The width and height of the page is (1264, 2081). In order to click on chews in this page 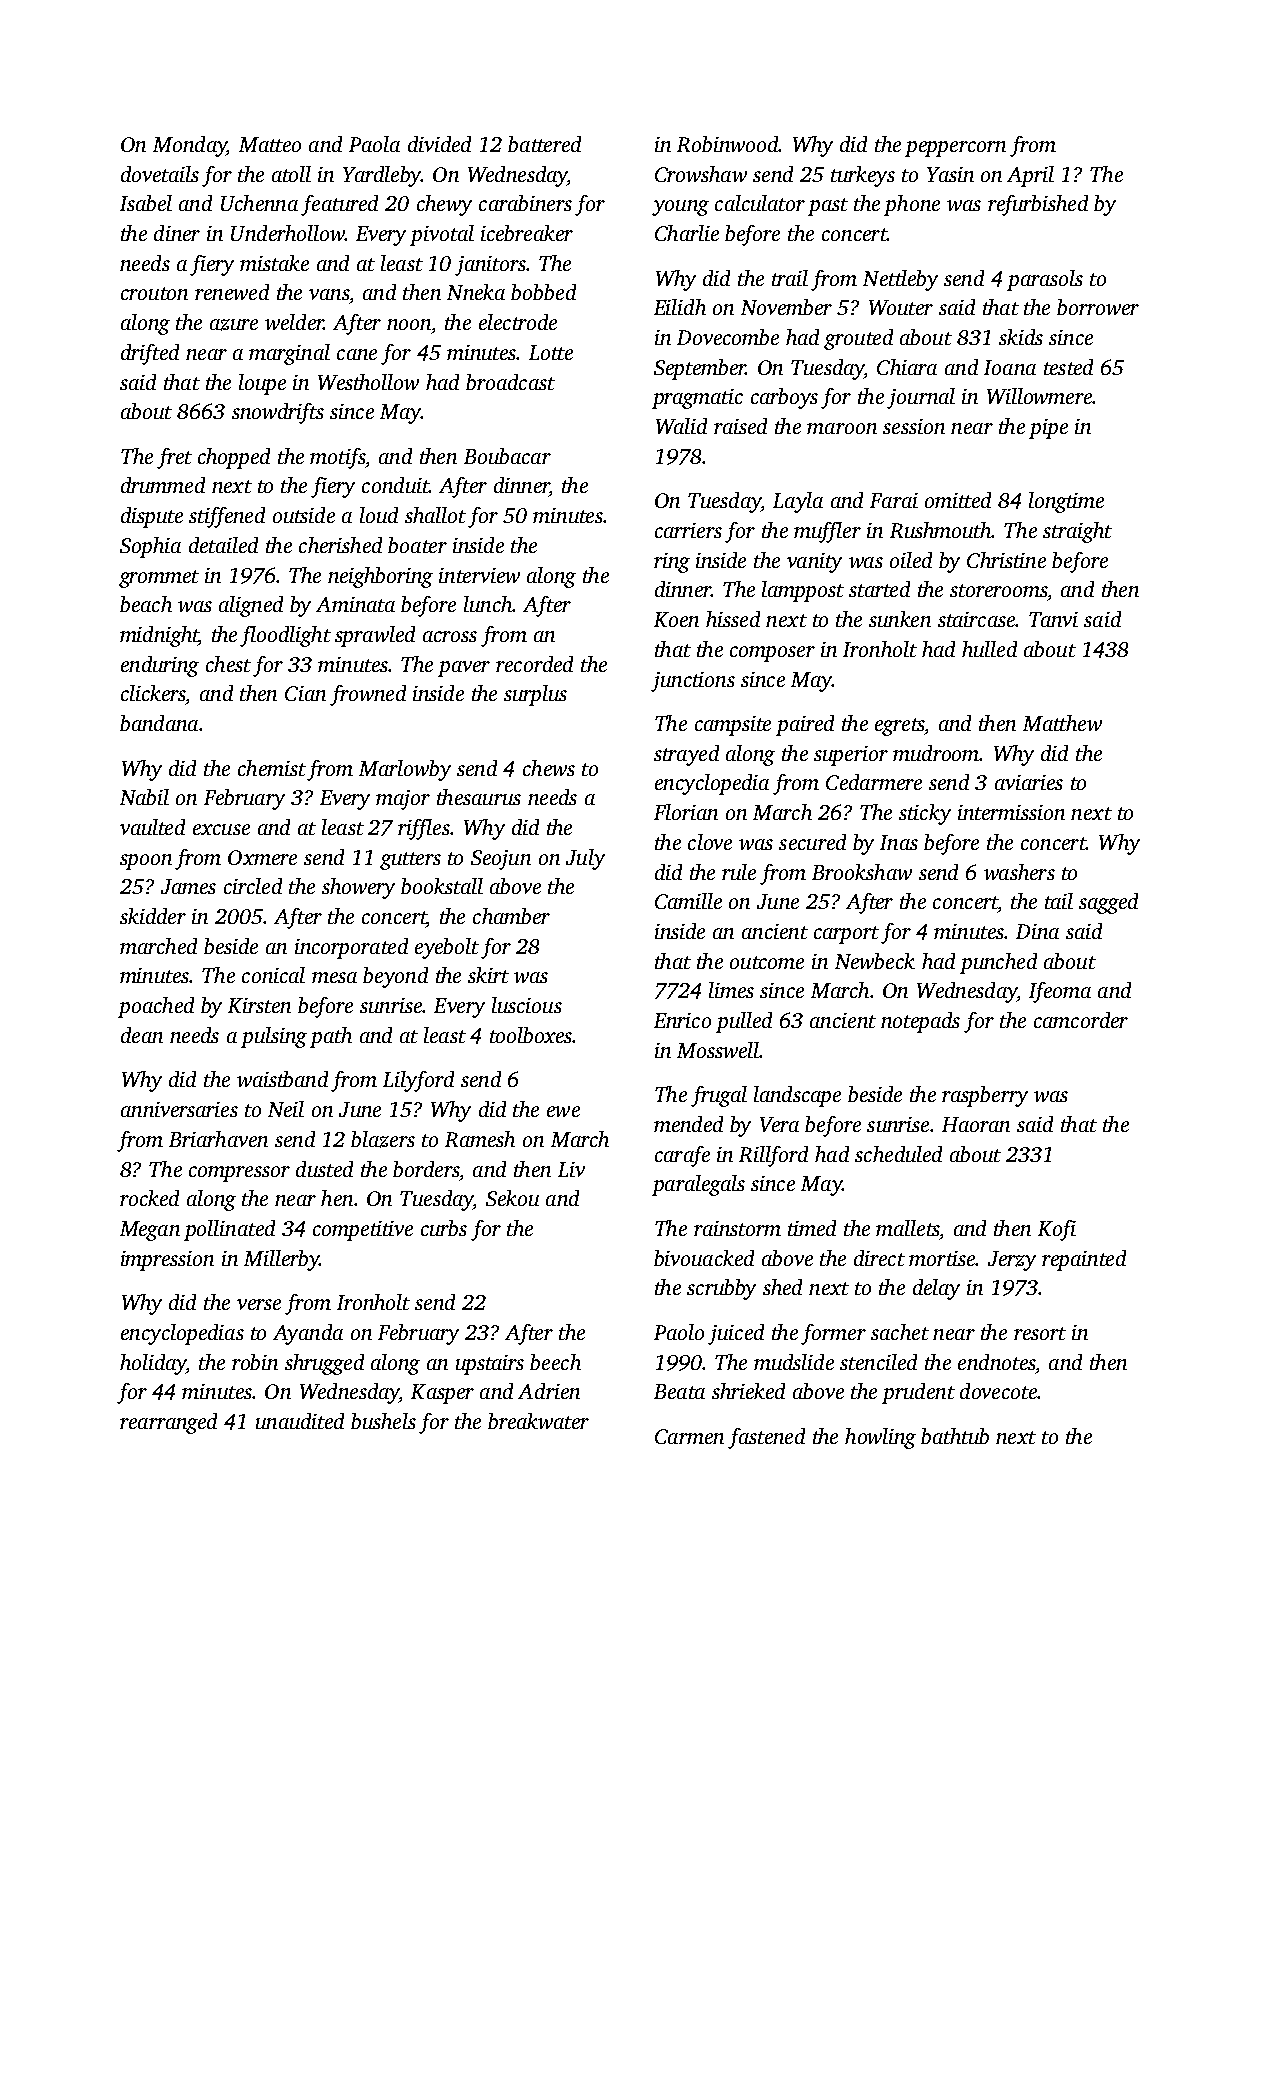, I will do `click(549, 768)`.
